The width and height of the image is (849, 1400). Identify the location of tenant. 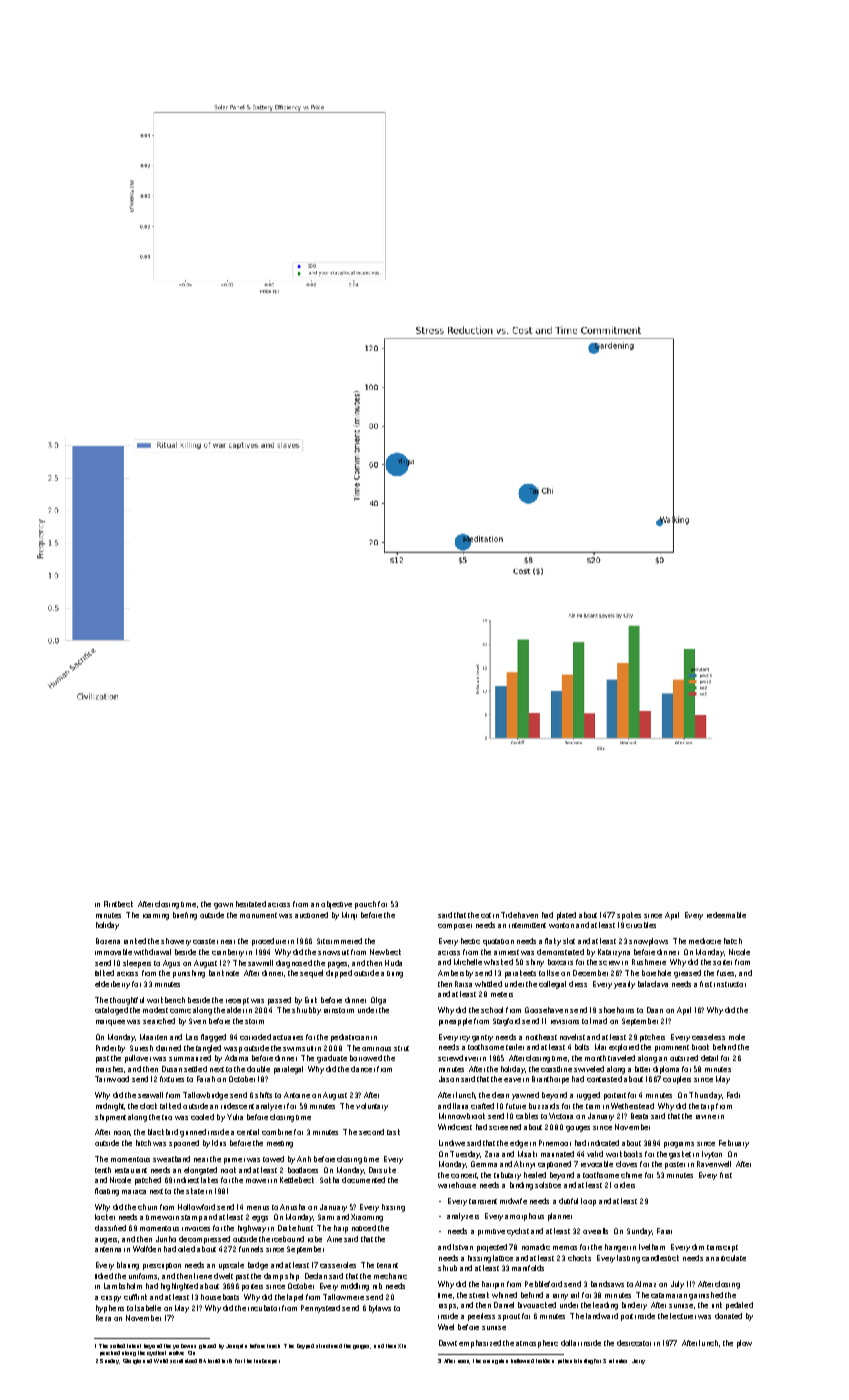
(387, 1265).
